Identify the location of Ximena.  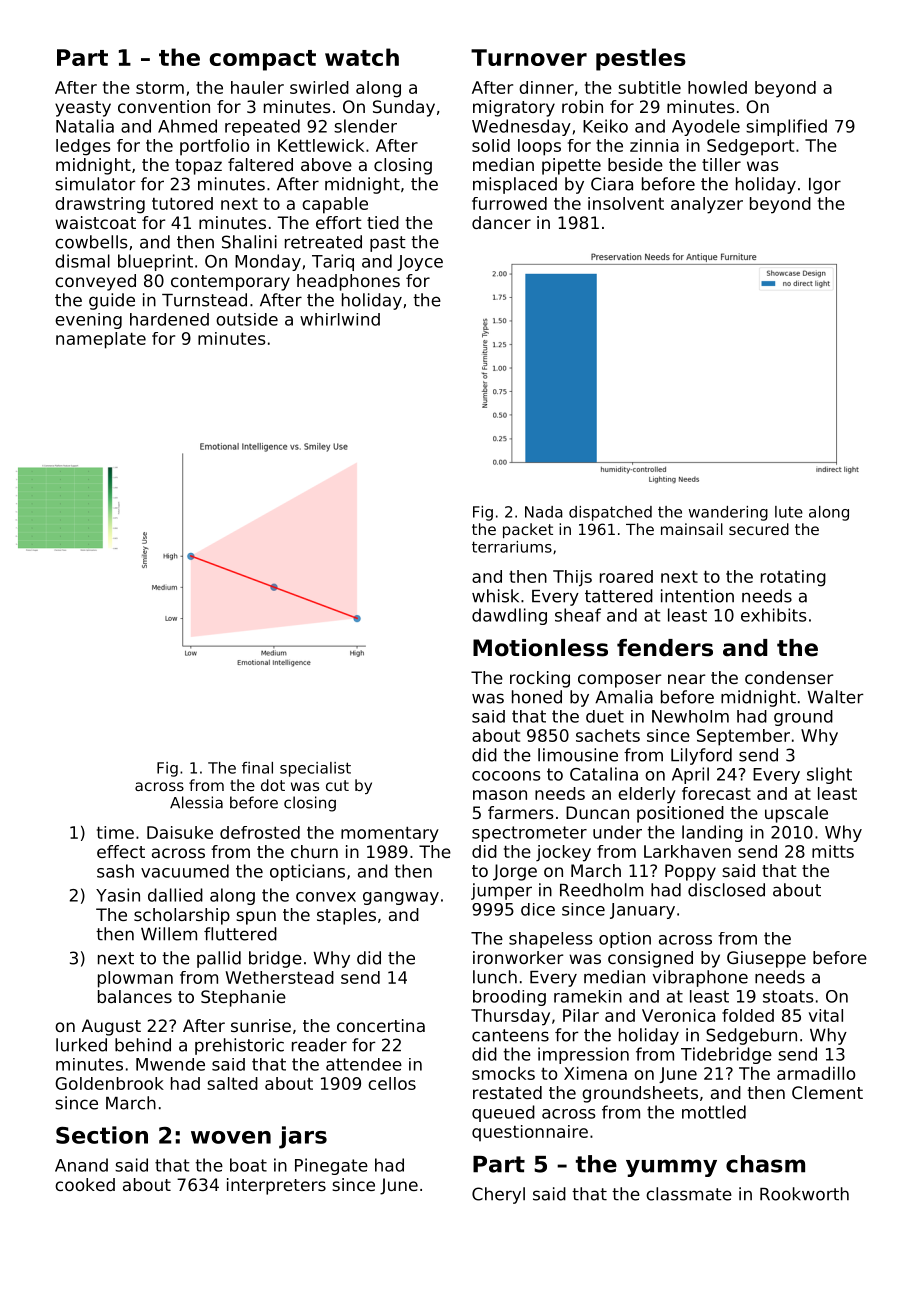
(595, 1073).
